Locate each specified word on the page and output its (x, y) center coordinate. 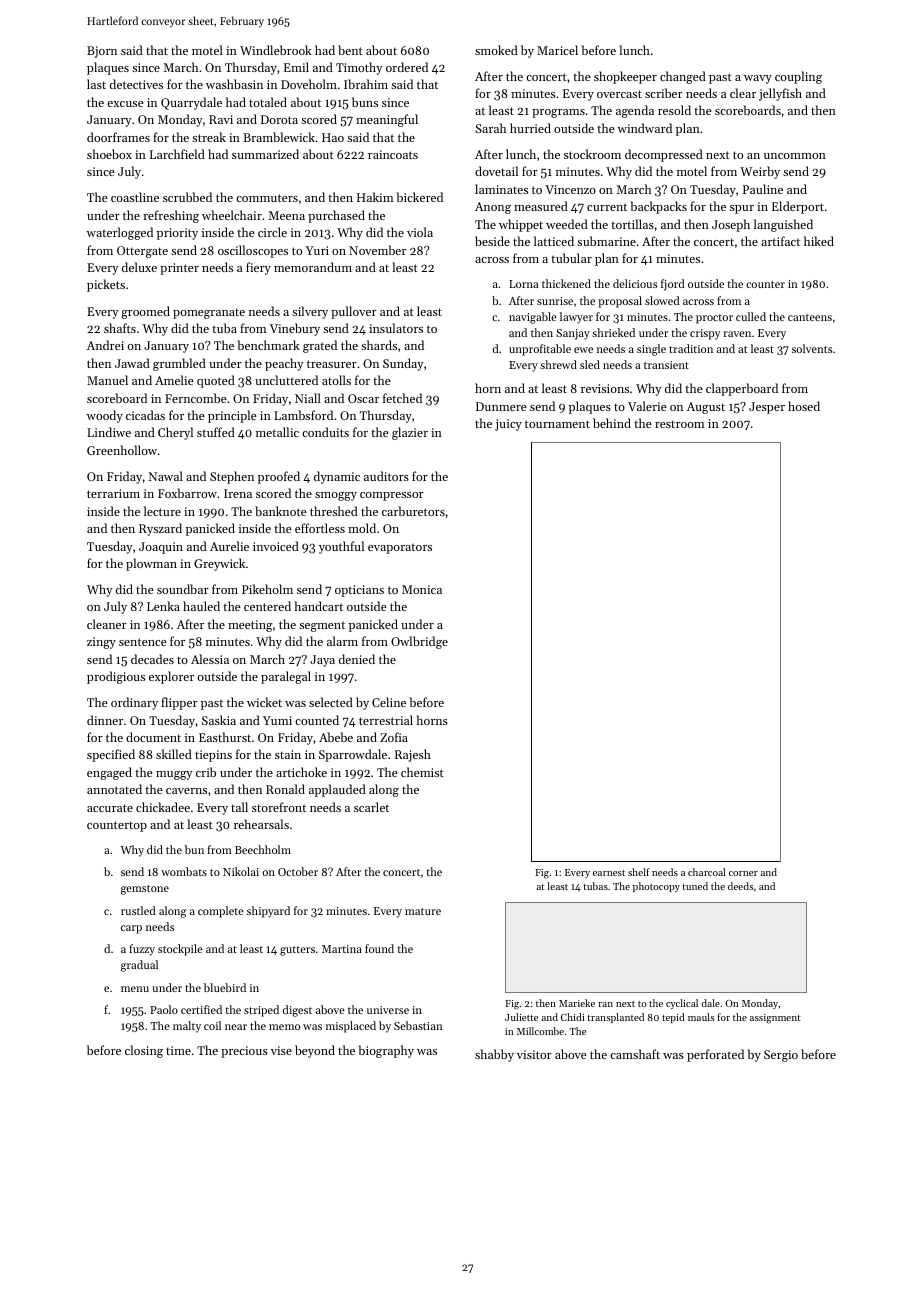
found (379, 948)
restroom (679, 424)
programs (558, 113)
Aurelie (229, 546)
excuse (125, 104)
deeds (740, 886)
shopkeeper (625, 77)
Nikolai (241, 871)
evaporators (400, 548)
